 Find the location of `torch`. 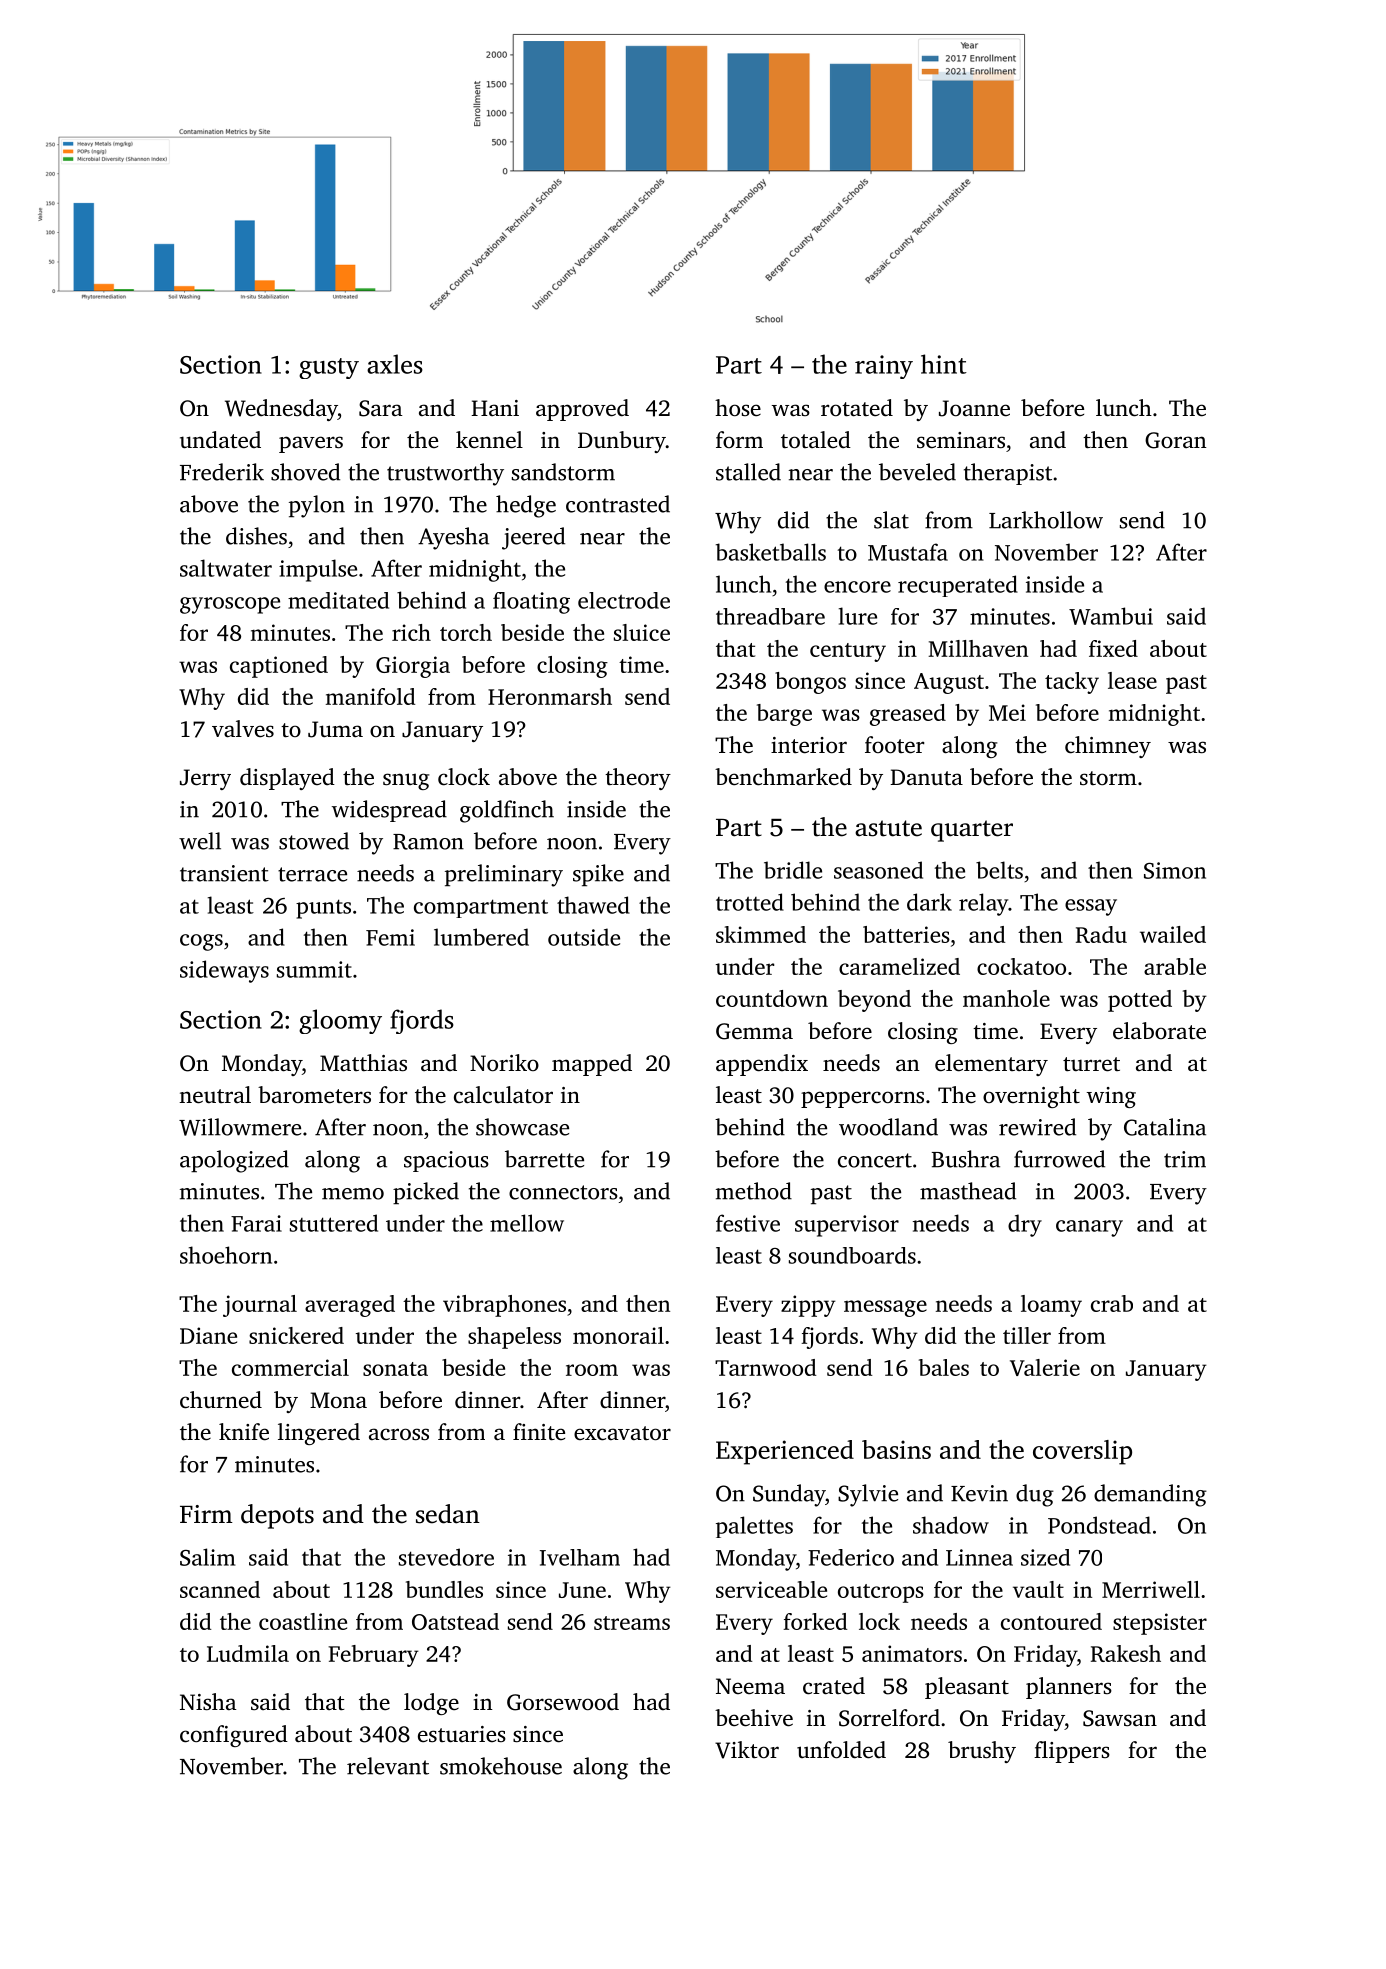

torch is located at coordinates (466, 632).
